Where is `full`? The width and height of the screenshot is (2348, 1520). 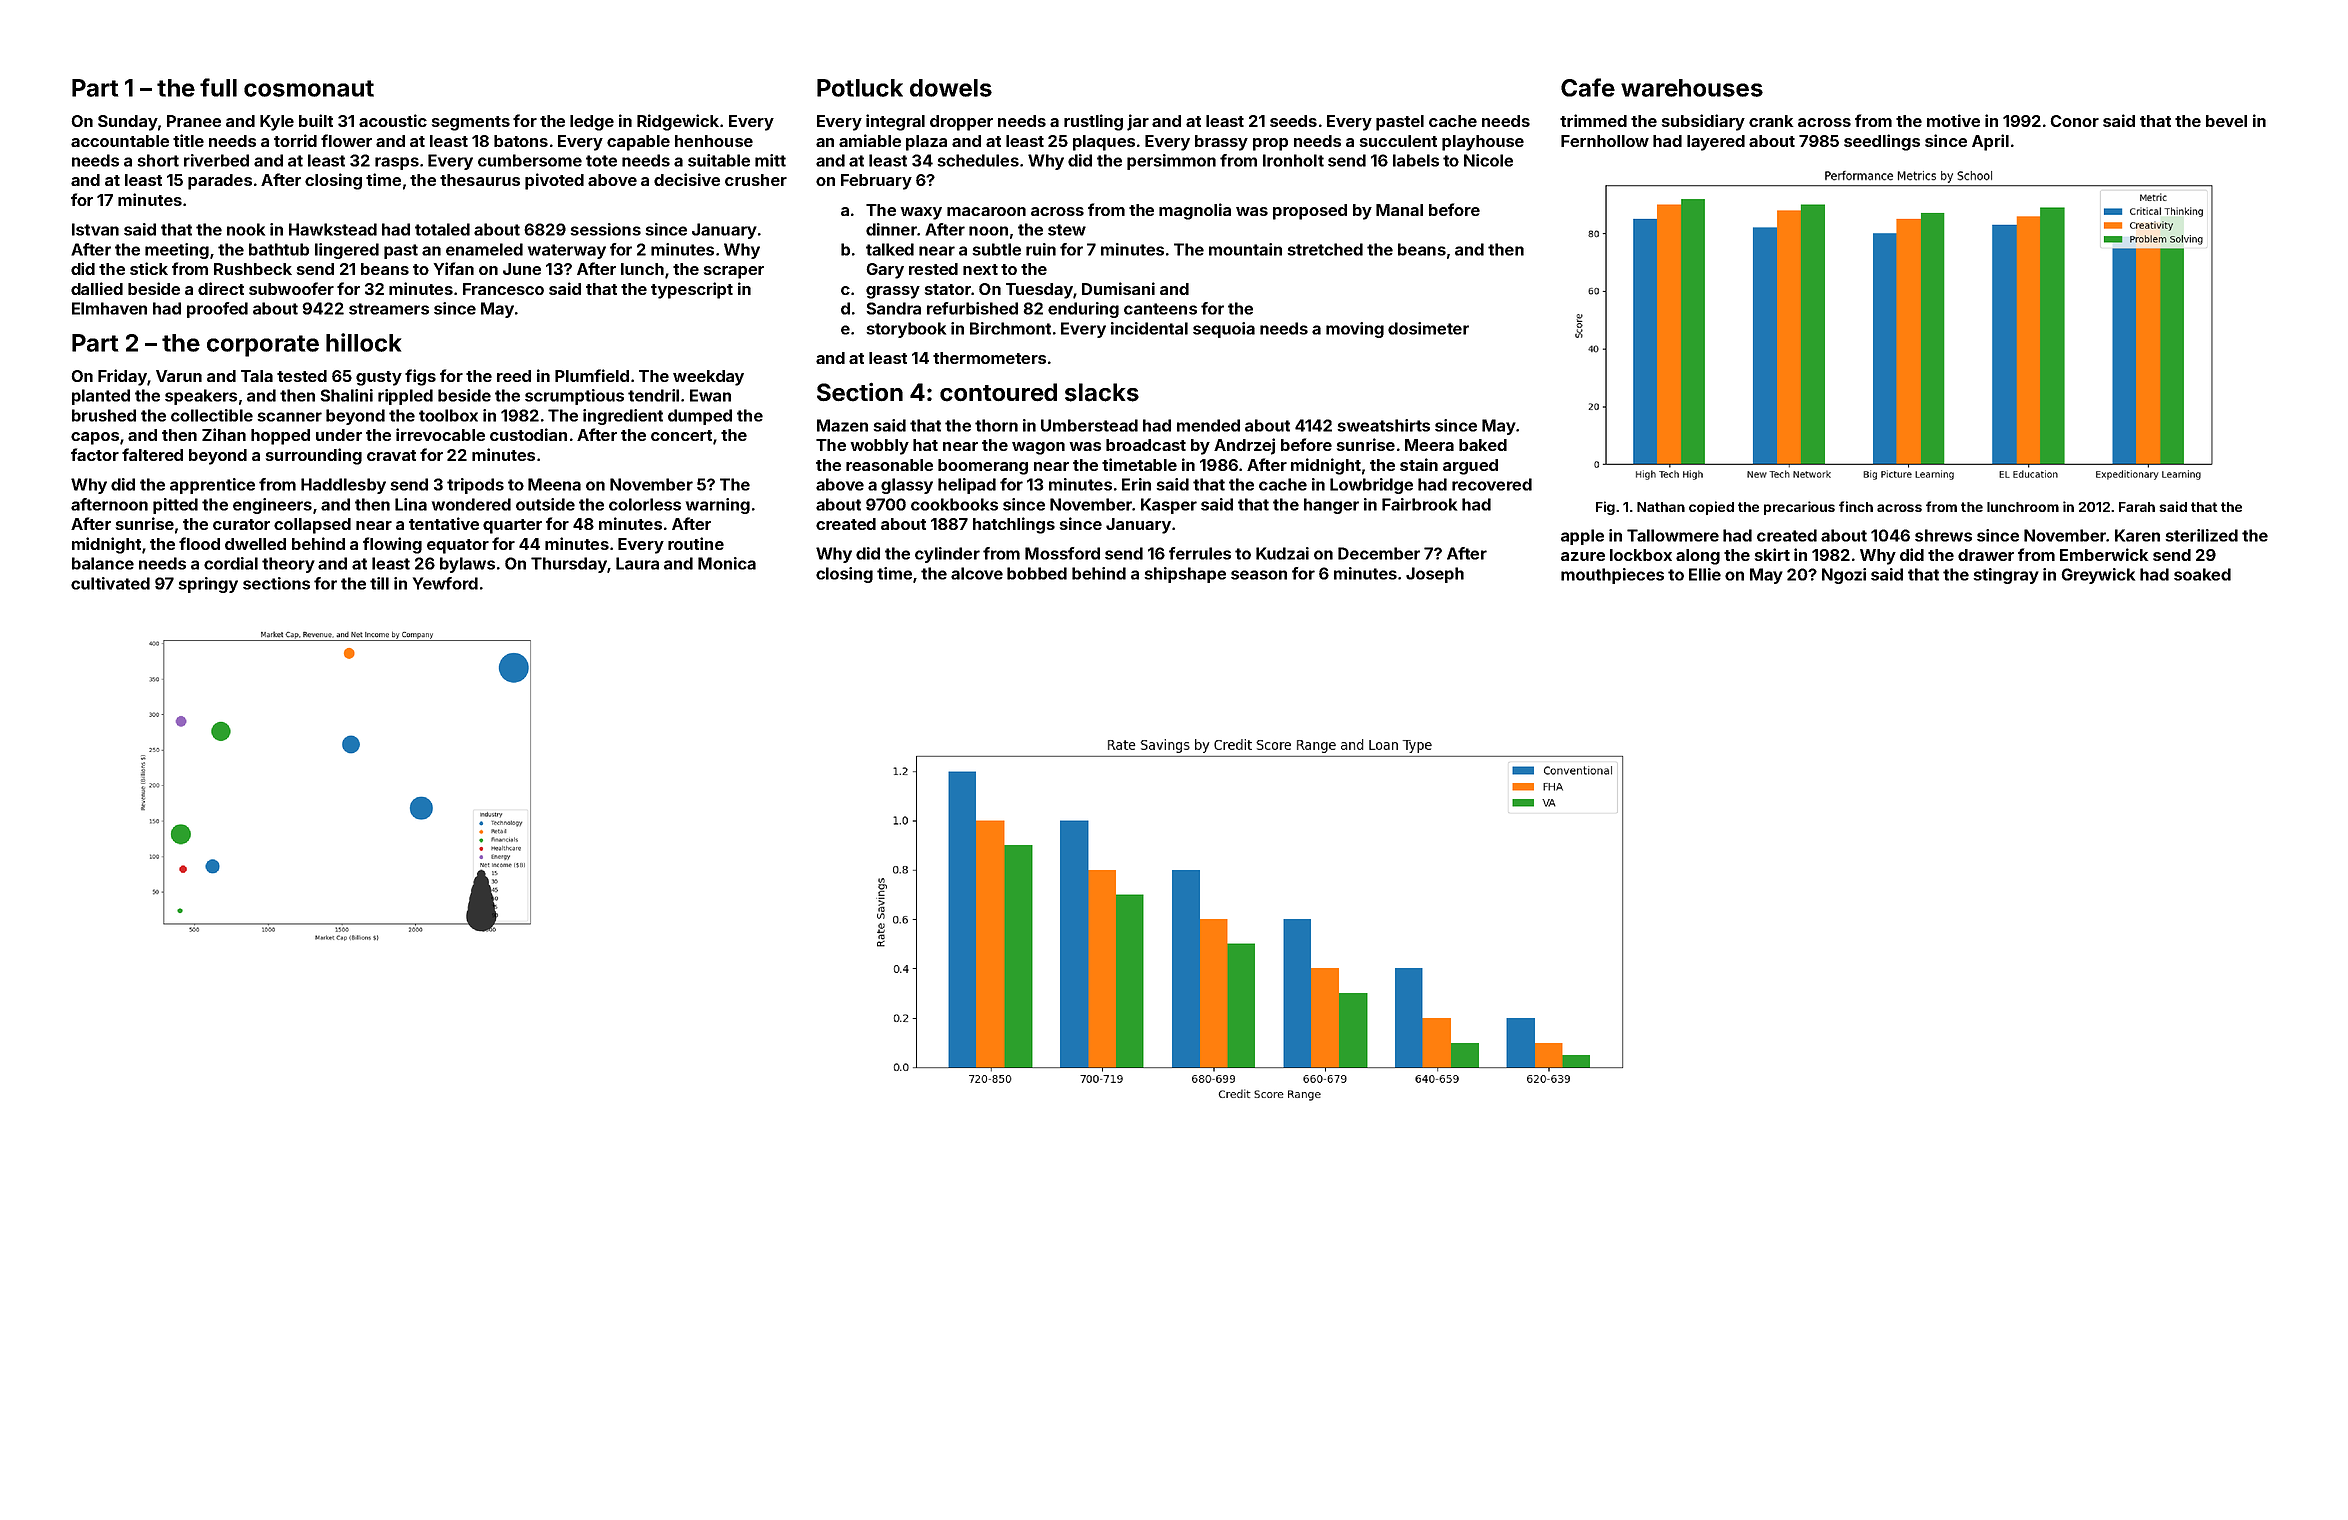
full is located at coordinates (218, 87).
